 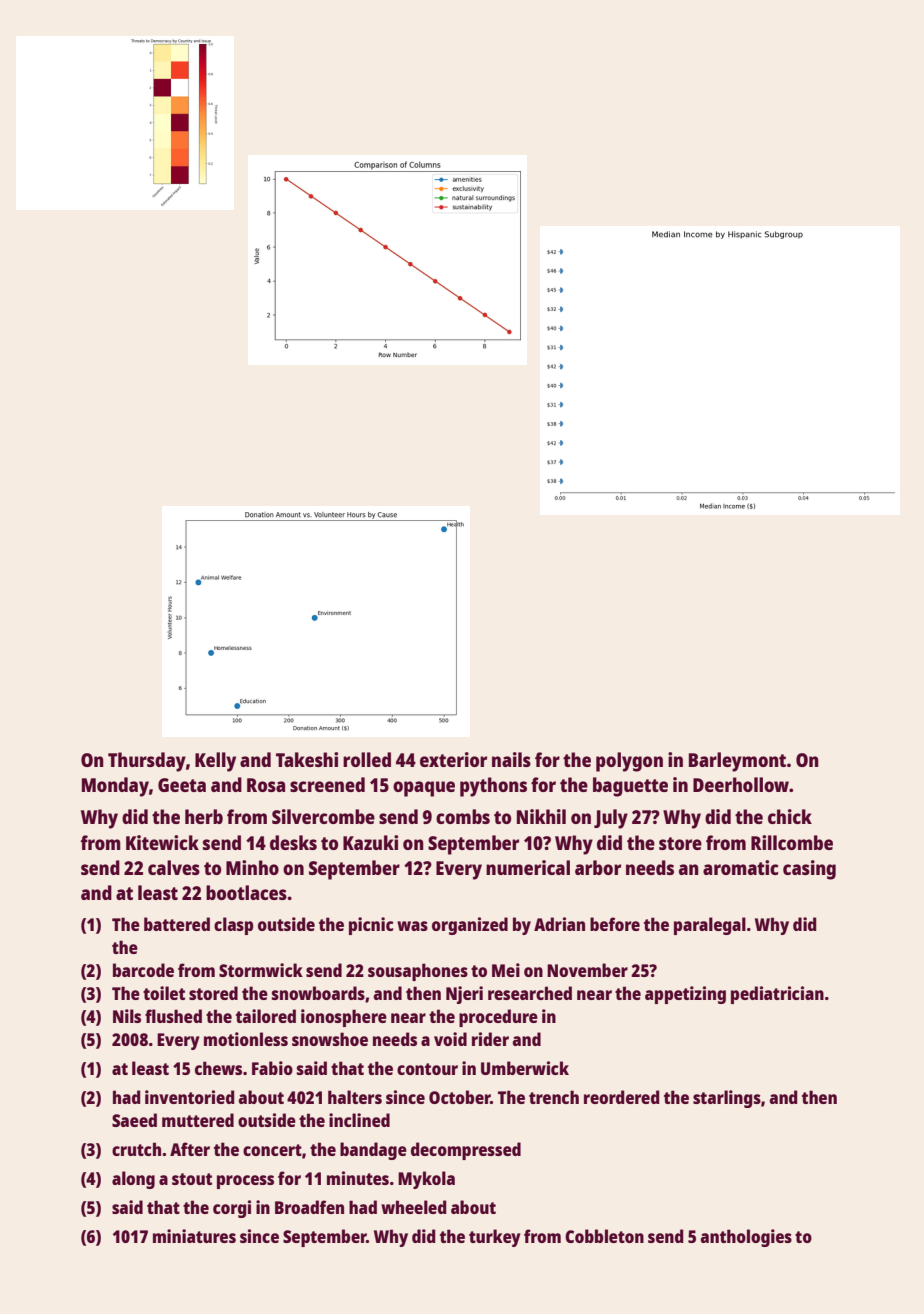 I want to click on Kazuki, so click(x=370, y=842).
